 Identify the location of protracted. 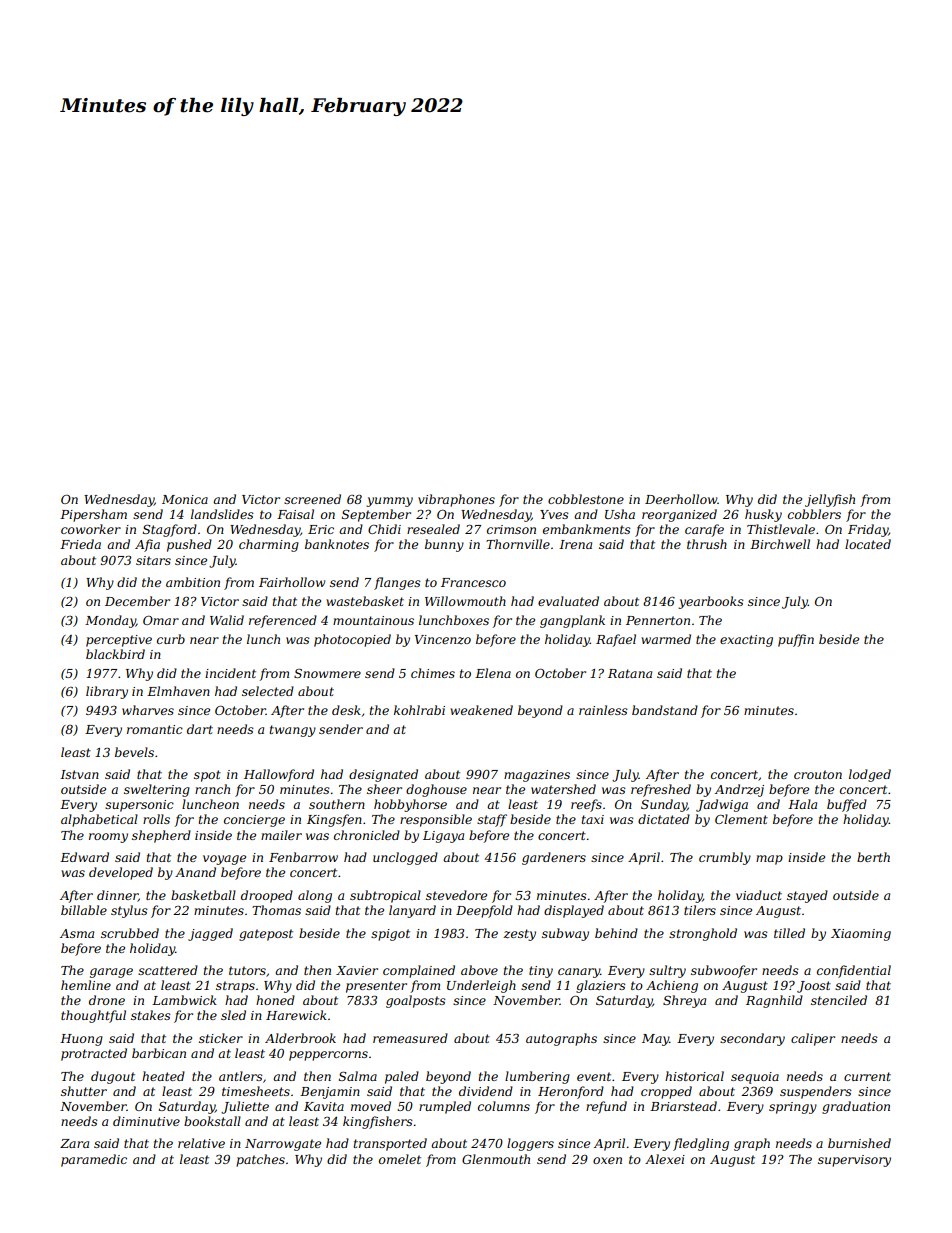
(94, 1054).
